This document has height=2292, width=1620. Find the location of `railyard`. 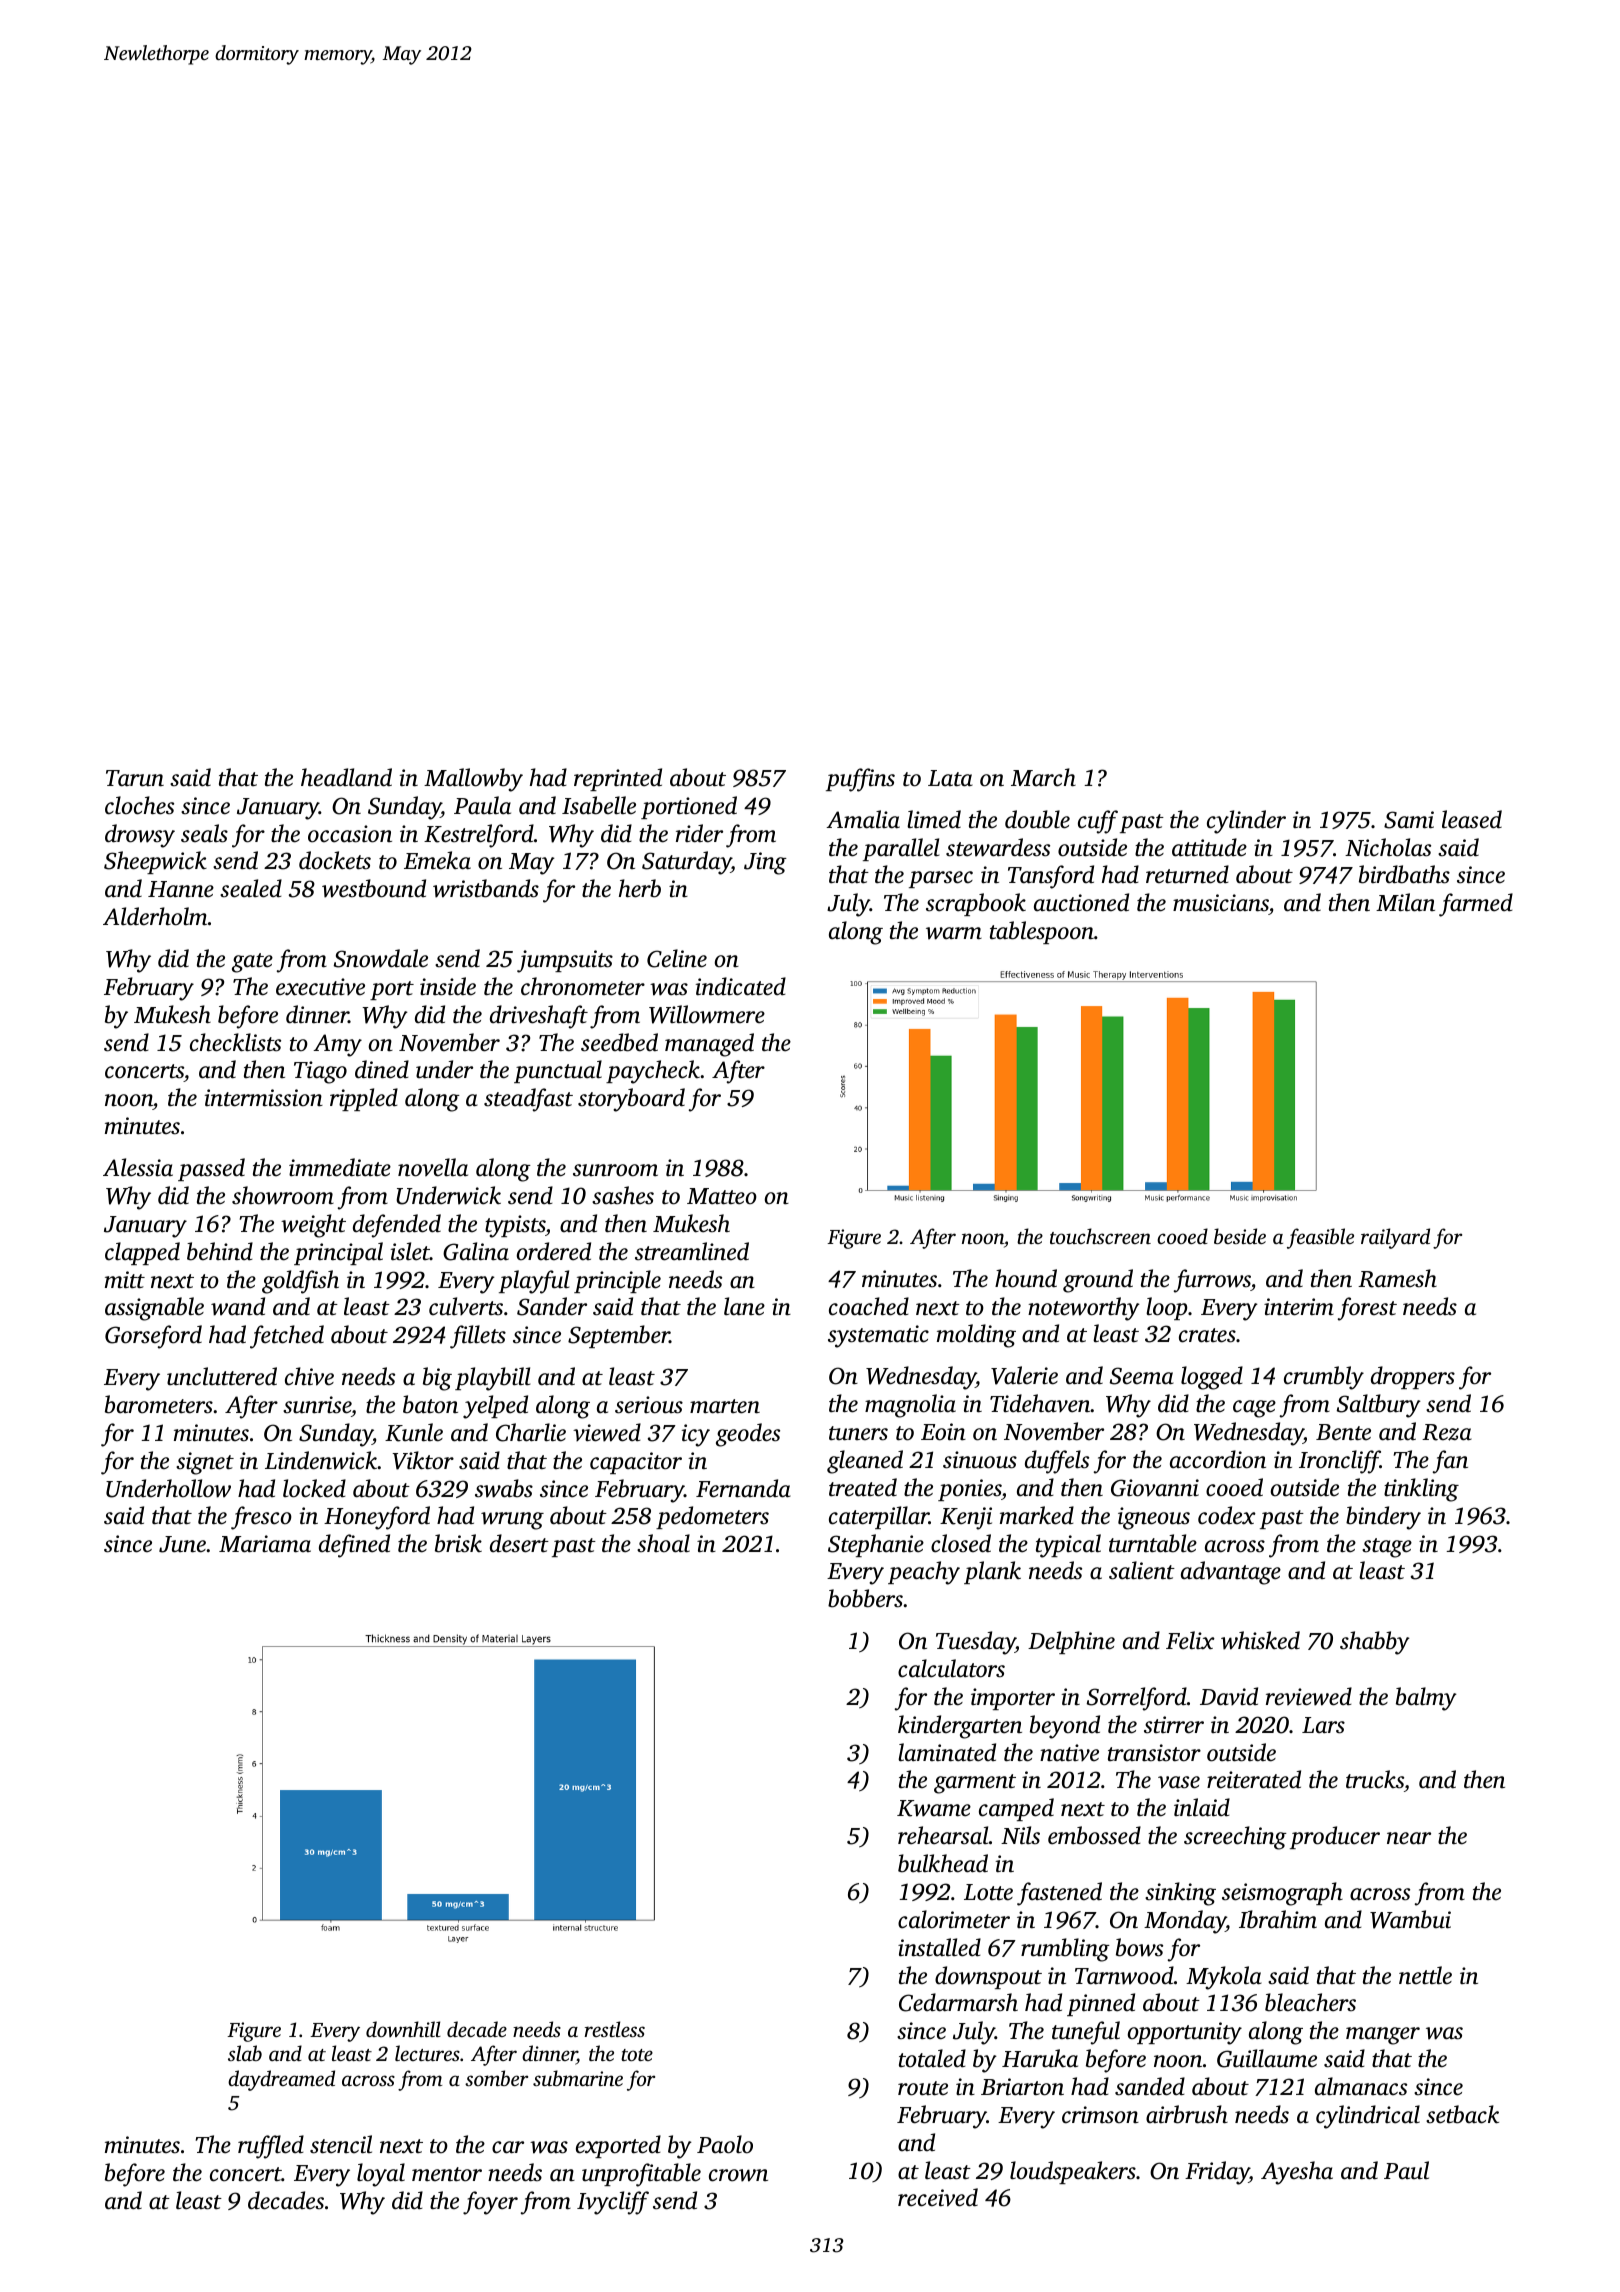

railyard is located at coordinates (1395, 1238).
